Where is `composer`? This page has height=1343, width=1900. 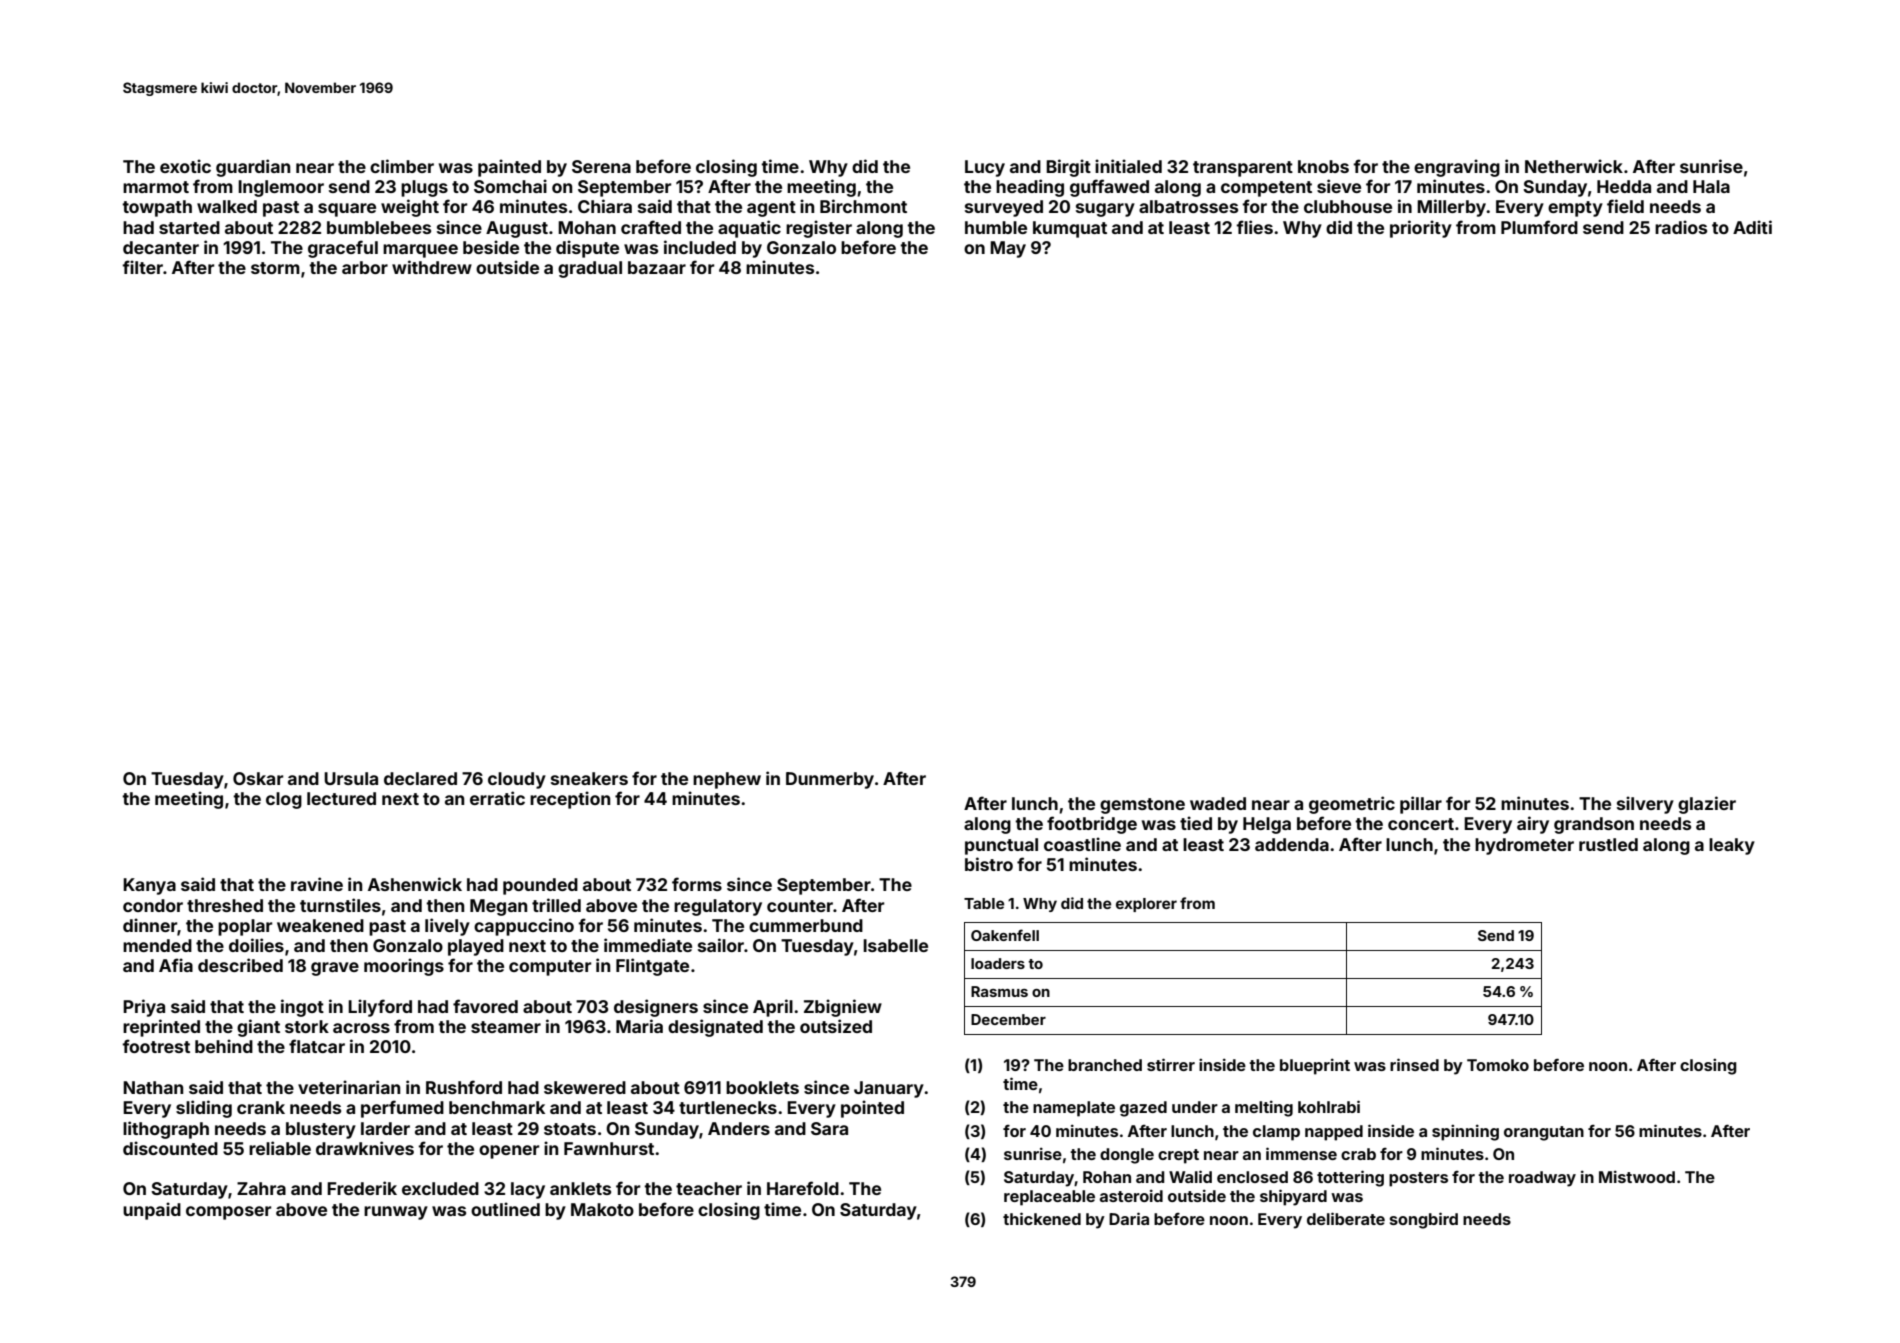
composer is located at coordinates (228, 1213).
